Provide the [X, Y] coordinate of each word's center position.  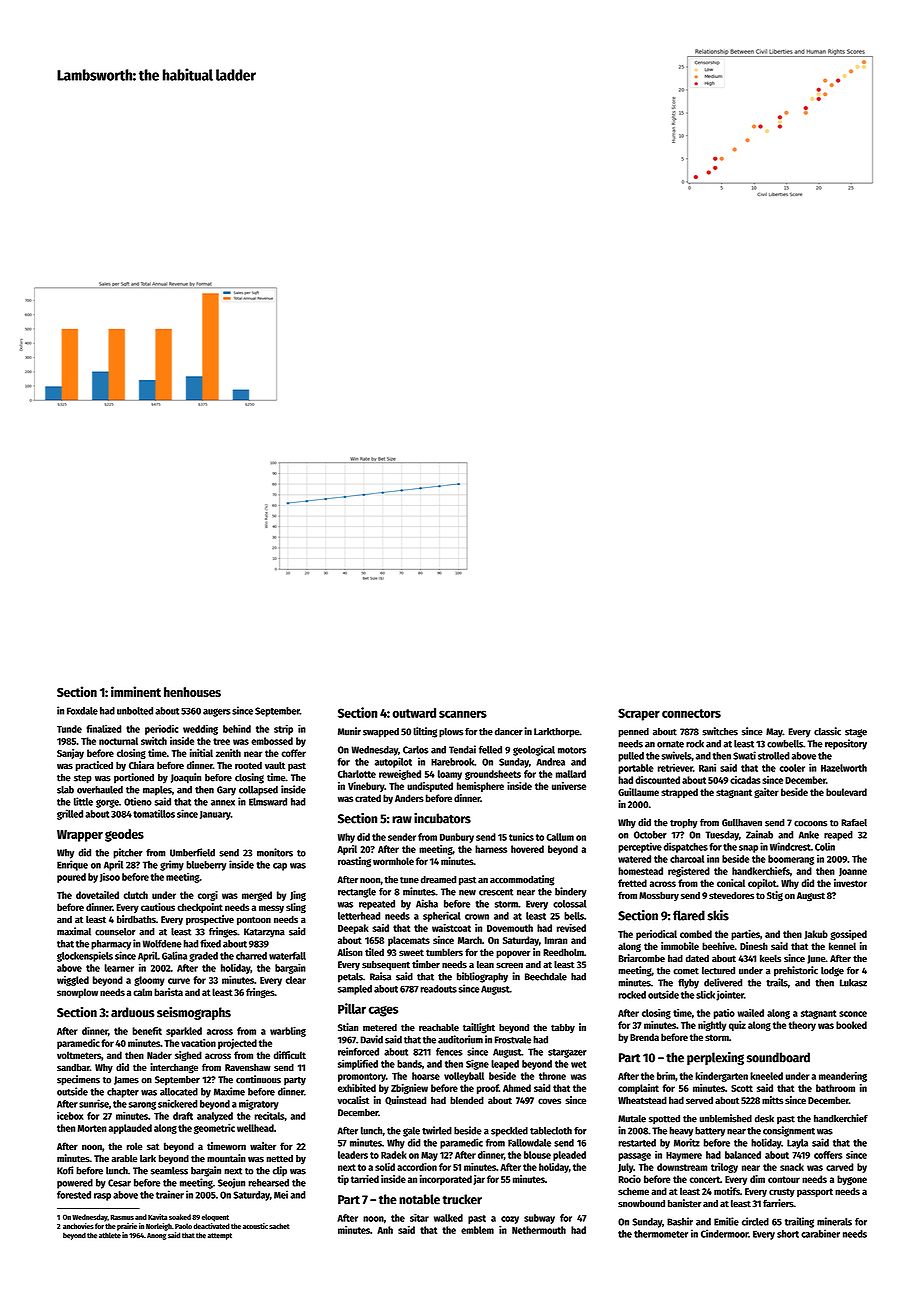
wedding [200, 730]
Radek [394, 1155]
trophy [684, 824]
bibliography [482, 977]
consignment [789, 1131]
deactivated [211, 1226]
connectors [691, 713]
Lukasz [853, 983]
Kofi [65, 1170]
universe [569, 786]
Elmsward [268, 802]
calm [142, 992]
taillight [479, 1028]
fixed [210, 943]
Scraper [639, 714]
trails [777, 982]
